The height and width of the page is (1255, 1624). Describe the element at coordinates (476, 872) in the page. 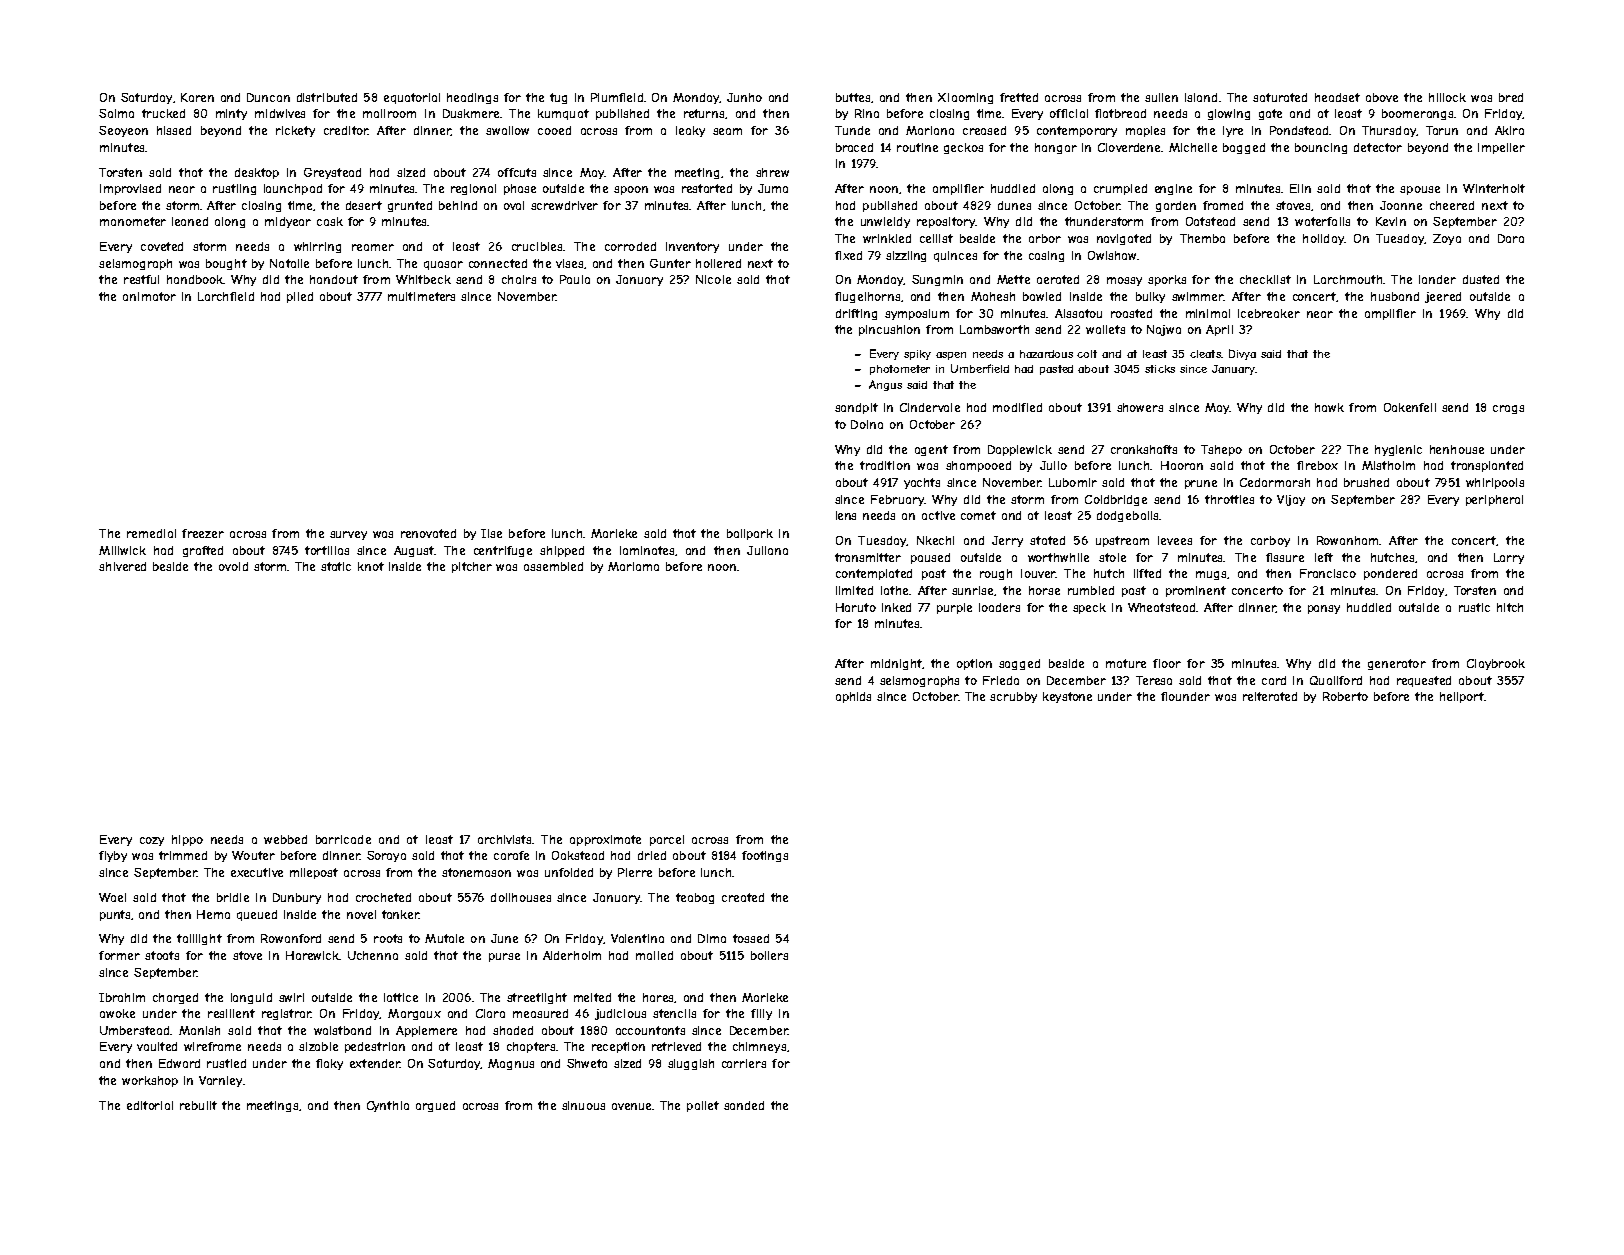

I see `stonemason` at that location.
